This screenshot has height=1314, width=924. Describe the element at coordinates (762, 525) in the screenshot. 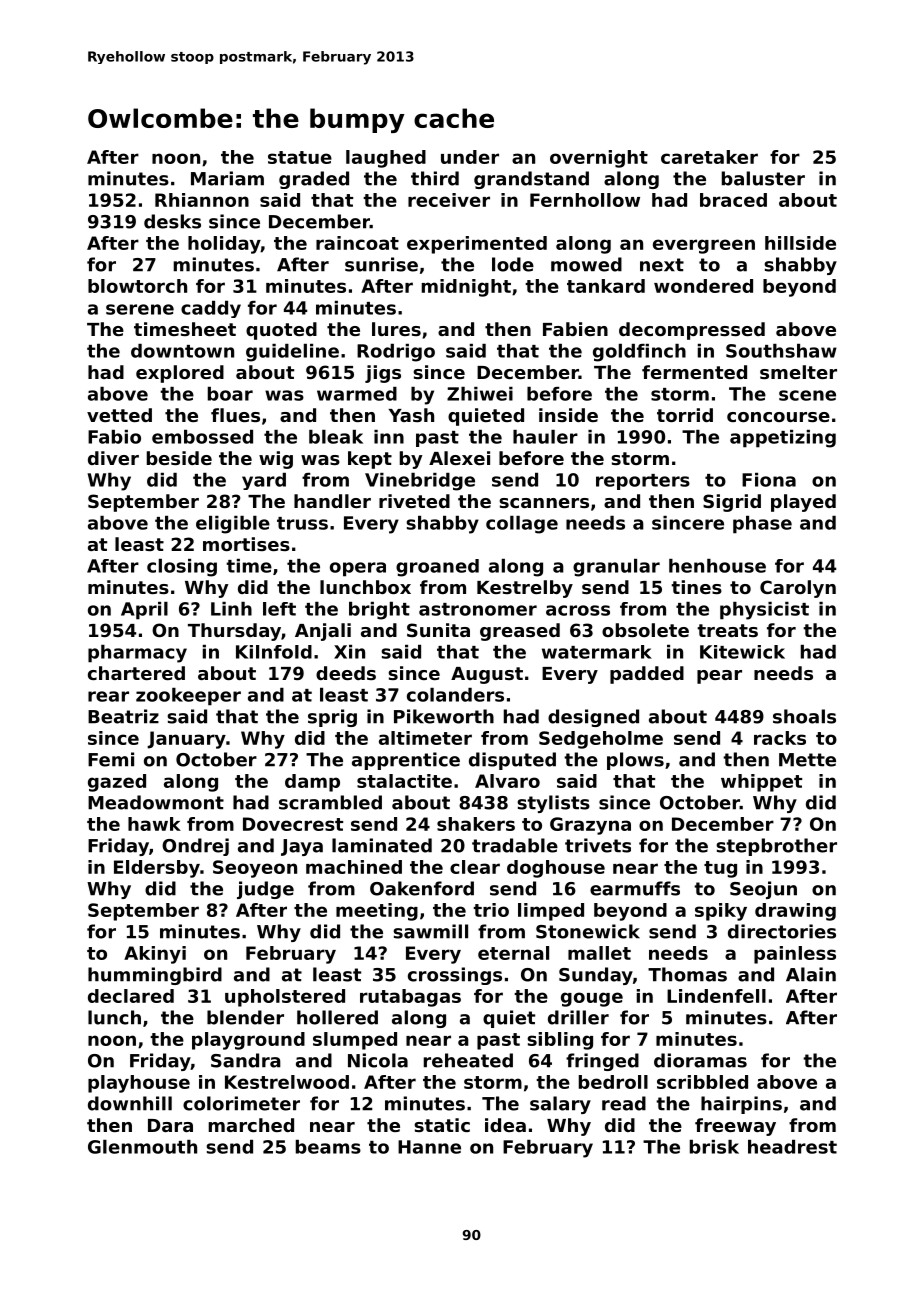

I see `phase` at that location.
